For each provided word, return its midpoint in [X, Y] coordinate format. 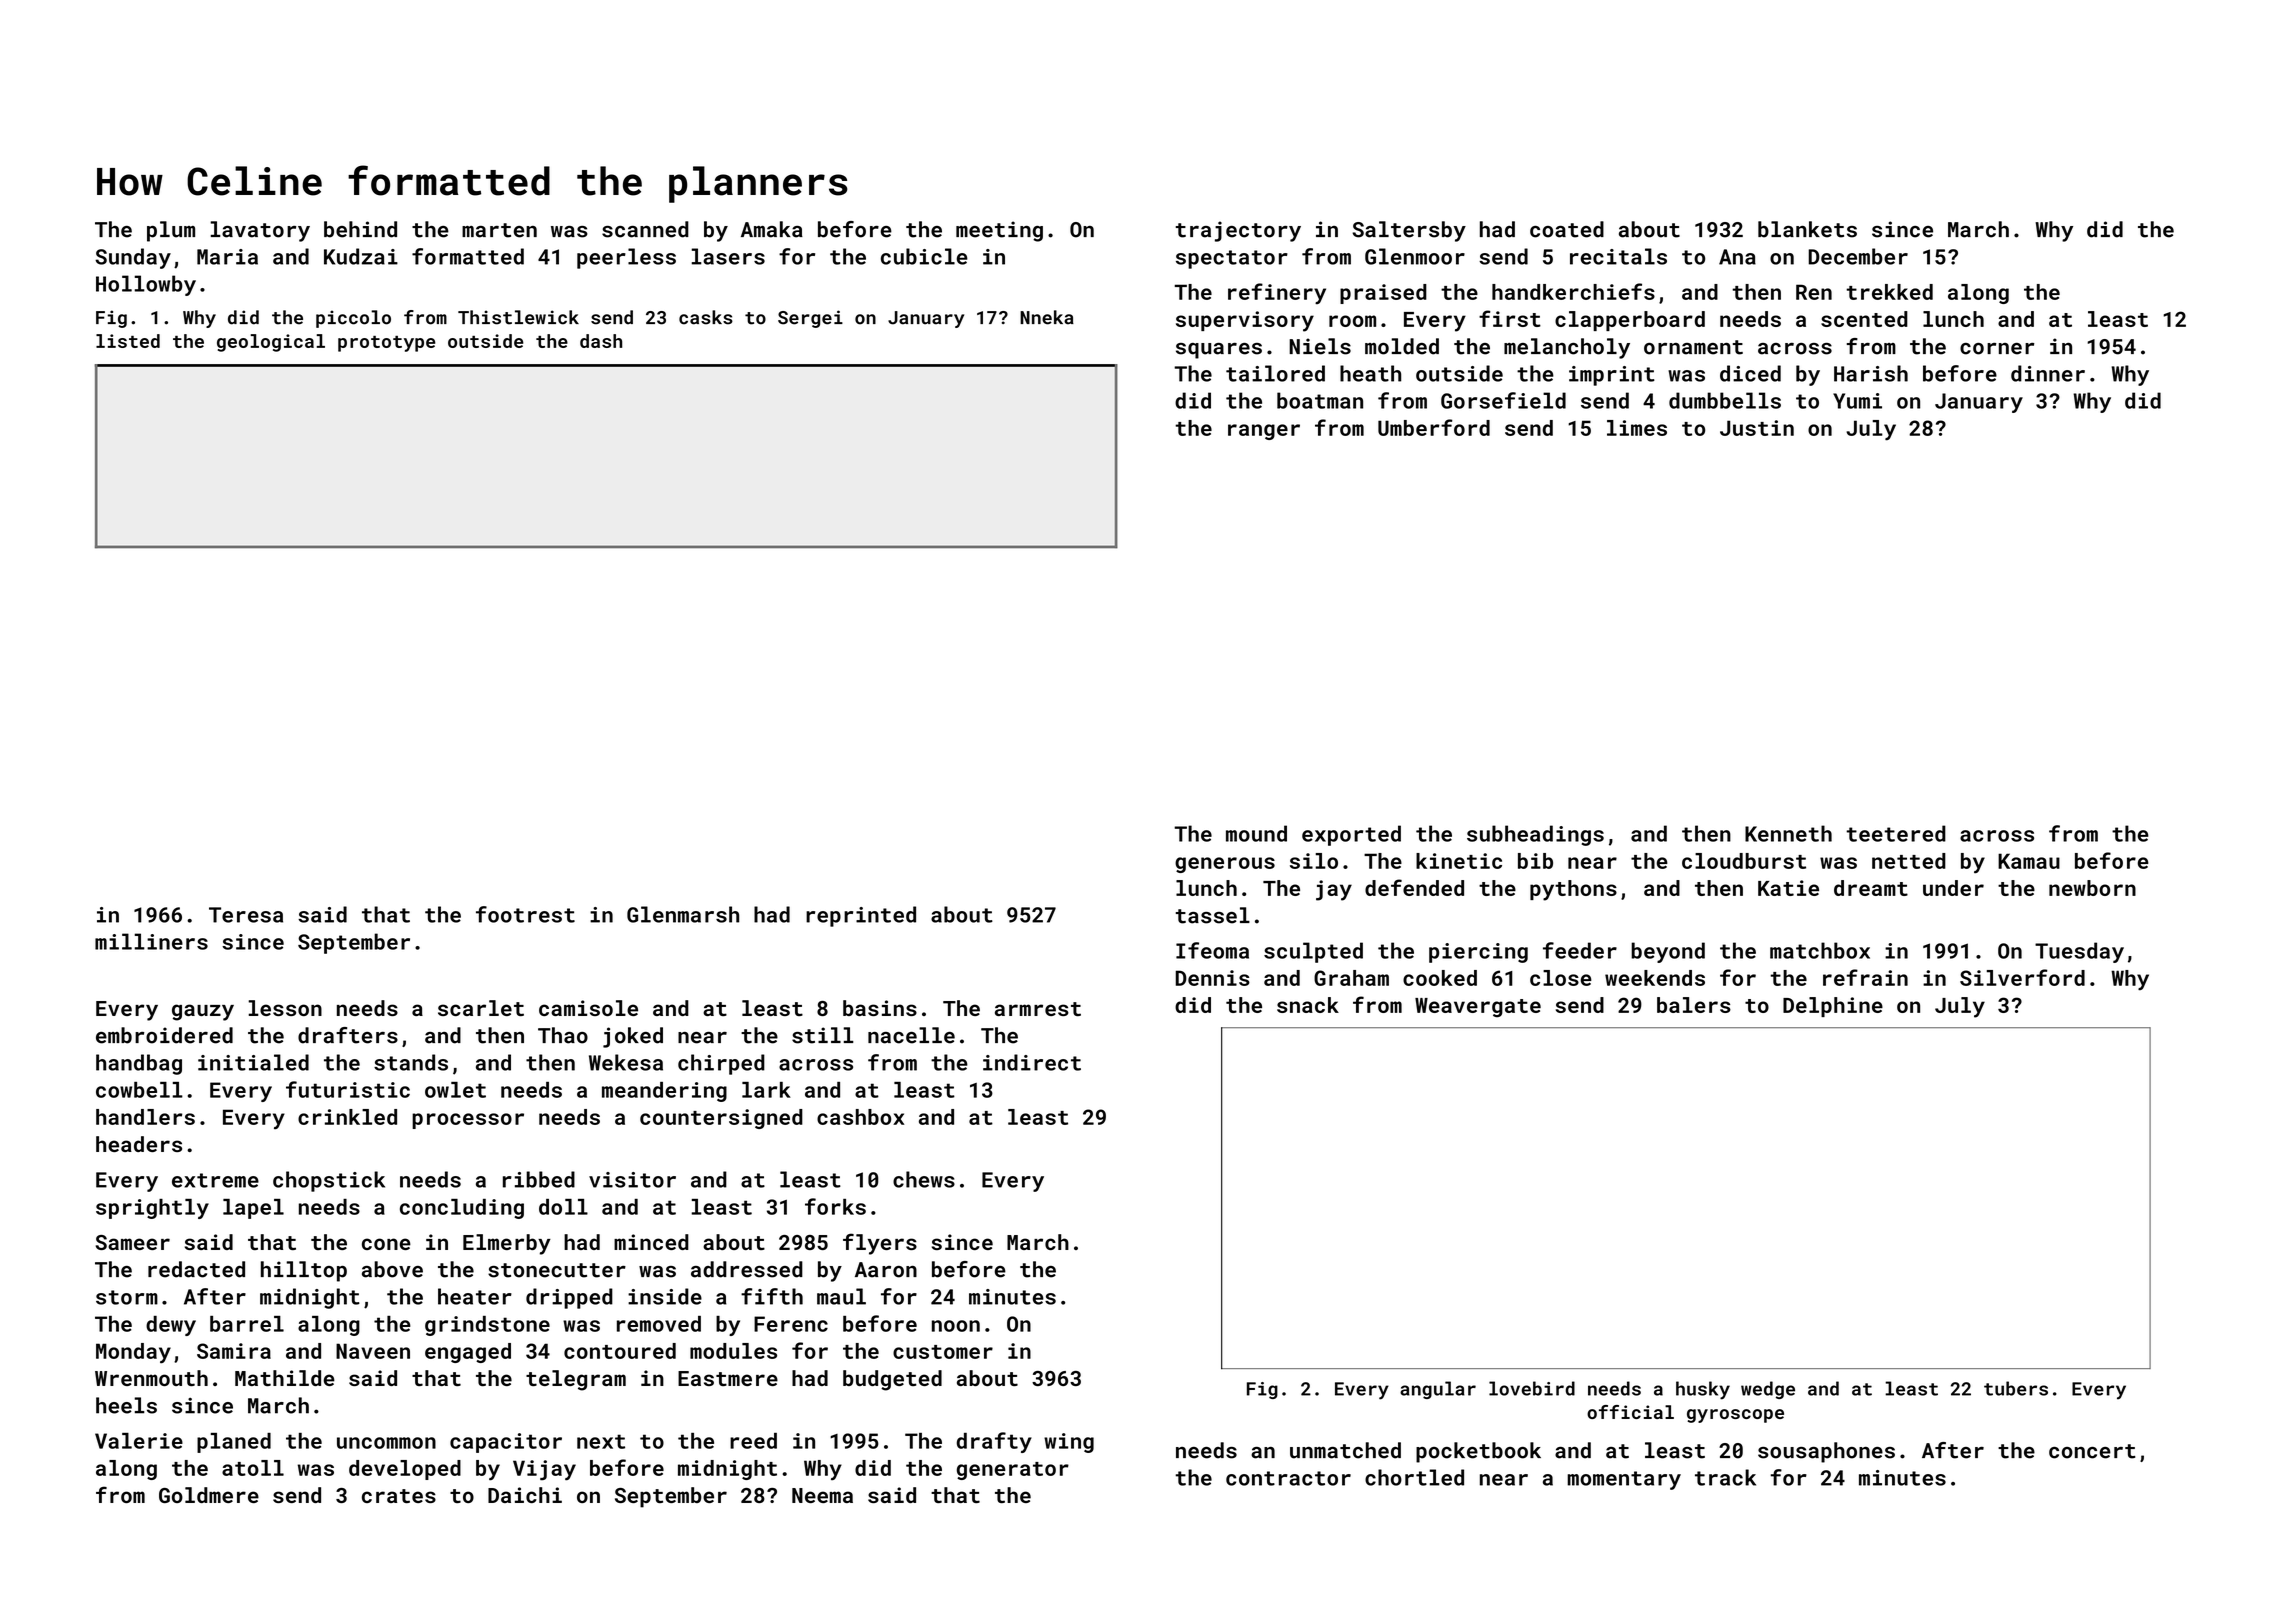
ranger [1264, 432]
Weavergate [1478, 1008]
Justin [1757, 428]
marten [499, 230]
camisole [588, 1008]
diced [1750, 373]
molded [1402, 346]
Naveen [373, 1351]
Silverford [2022, 977]
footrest [525, 914]
